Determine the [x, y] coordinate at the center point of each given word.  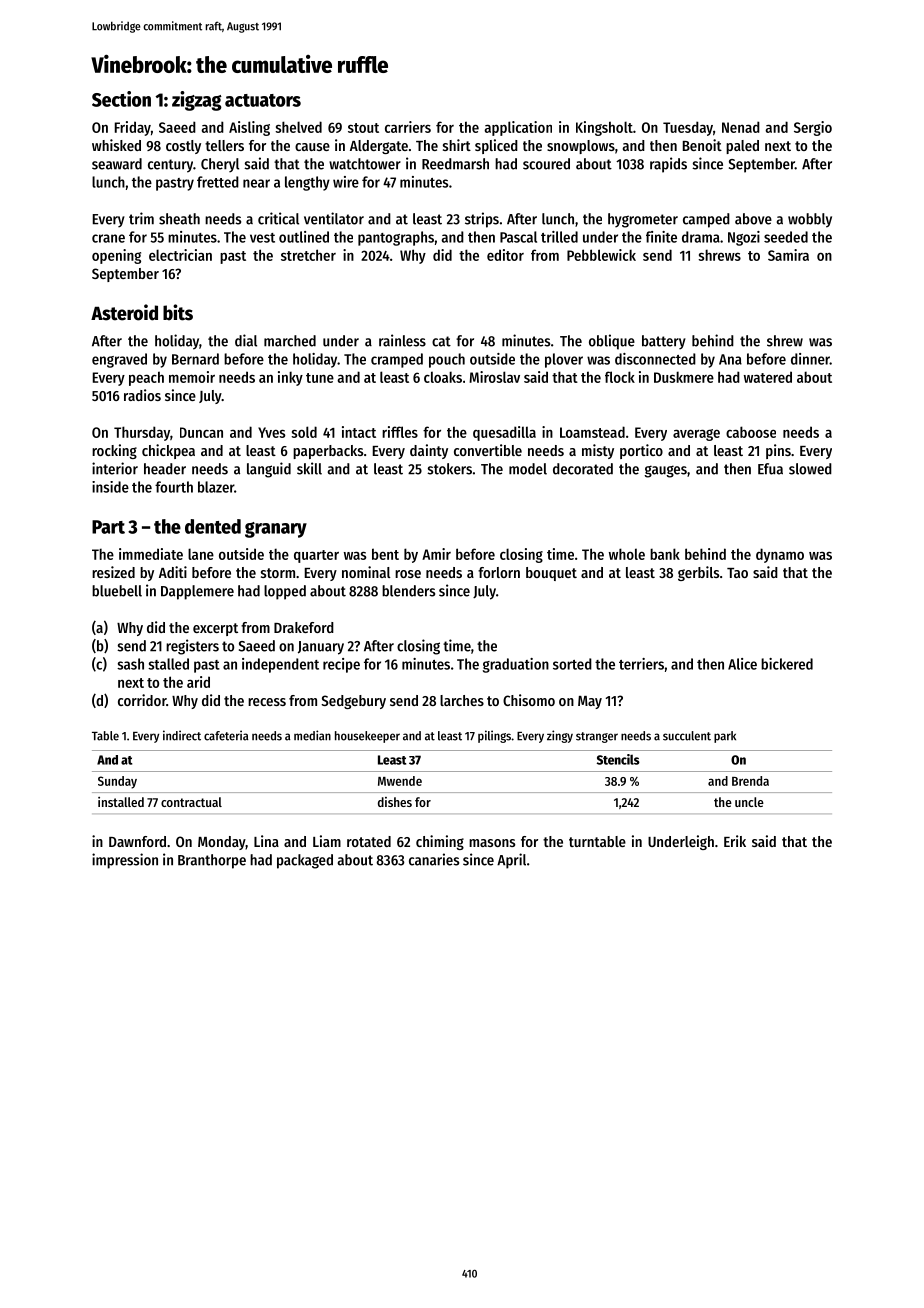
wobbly [810, 220]
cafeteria [226, 735]
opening [116, 256]
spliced [496, 146]
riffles [400, 432]
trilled [559, 237]
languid [269, 470]
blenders [408, 591]
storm [278, 573]
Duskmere [684, 377]
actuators [263, 100]
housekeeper [367, 737]
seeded [786, 237]
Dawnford [137, 841]
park [725, 737]
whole [627, 554]
